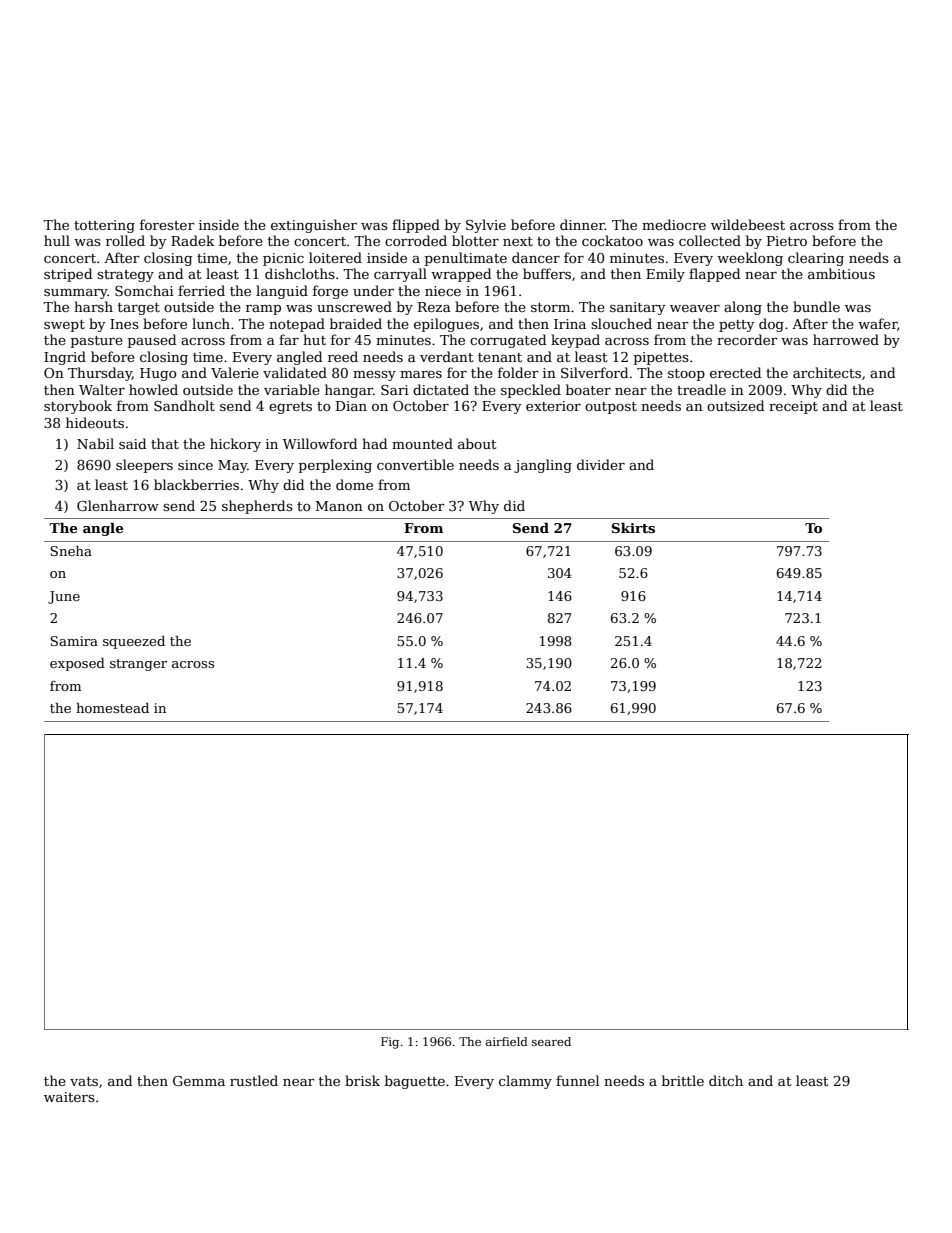 The width and height of the document is (952, 1233). Describe the element at coordinates (748, 224) in the document. I see `wildebeest` at that location.
